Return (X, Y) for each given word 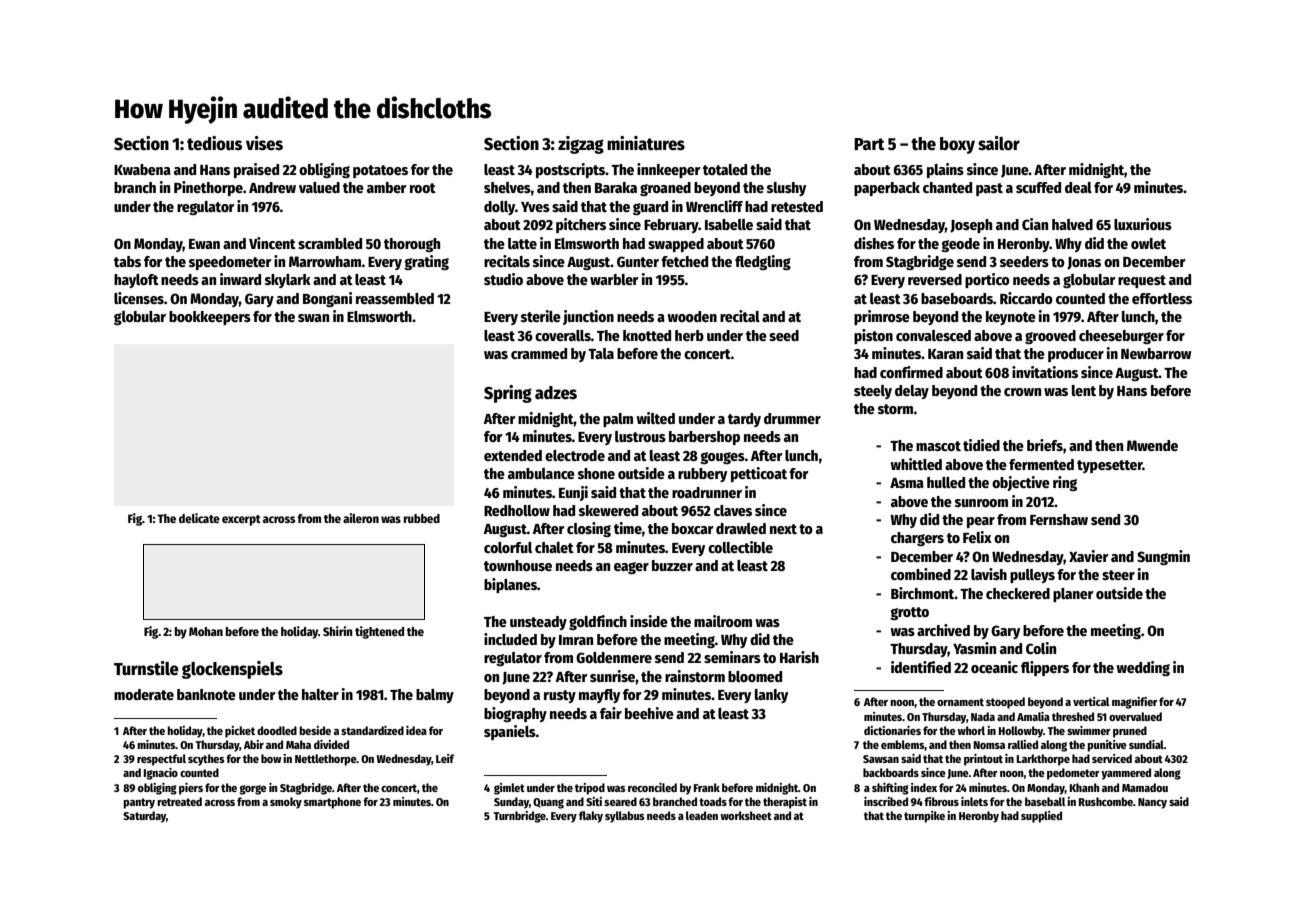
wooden (692, 316)
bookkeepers (210, 318)
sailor (999, 143)
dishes (874, 243)
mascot (938, 446)
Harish (799, 657)
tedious (214, 143)
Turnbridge (519, 817)
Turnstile (146, 668)
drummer (792, 418)
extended (513, 455)
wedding (1143, 668)
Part (869, 144)
